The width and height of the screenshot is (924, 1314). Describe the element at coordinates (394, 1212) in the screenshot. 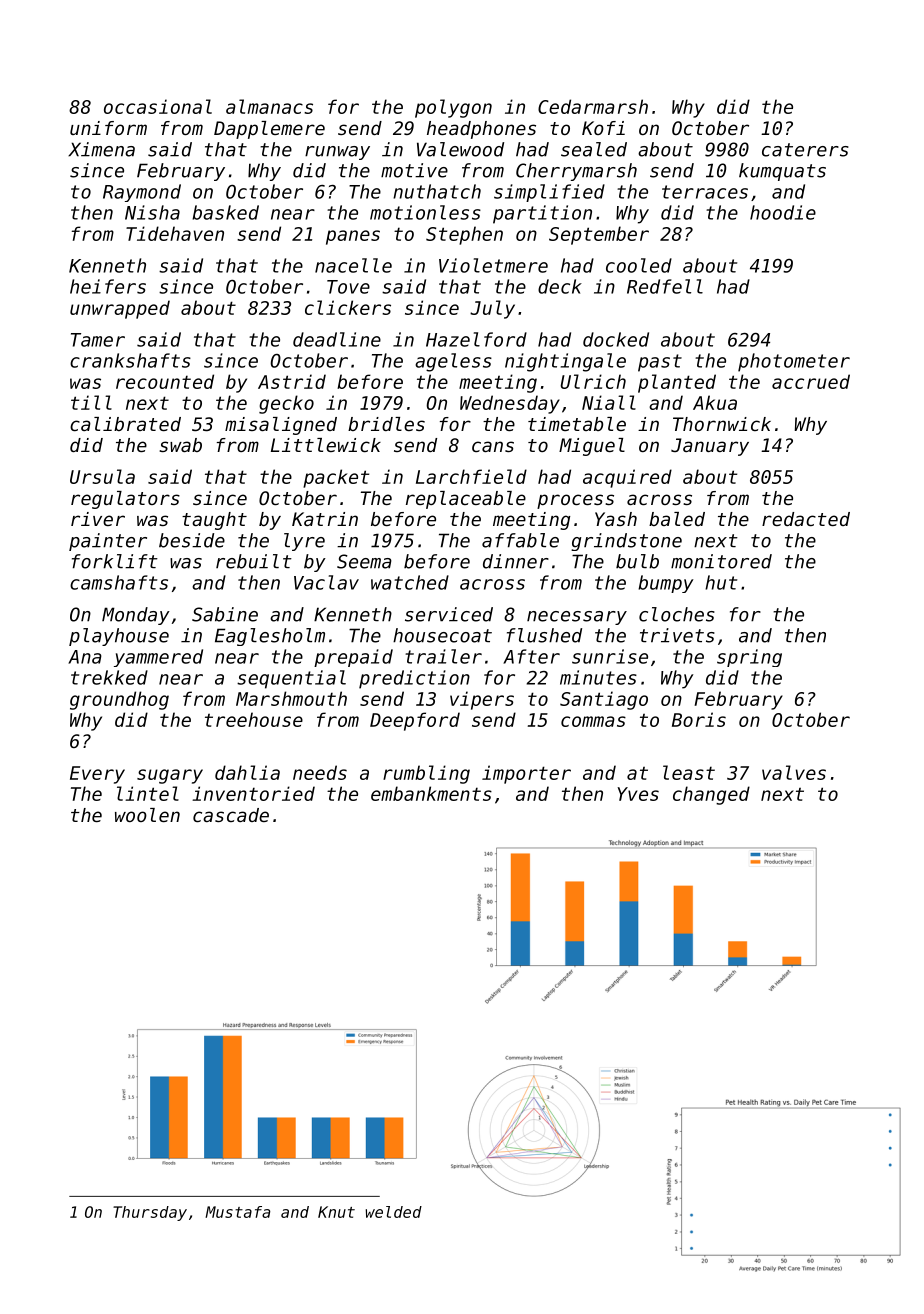

I see `welded` at that location.
